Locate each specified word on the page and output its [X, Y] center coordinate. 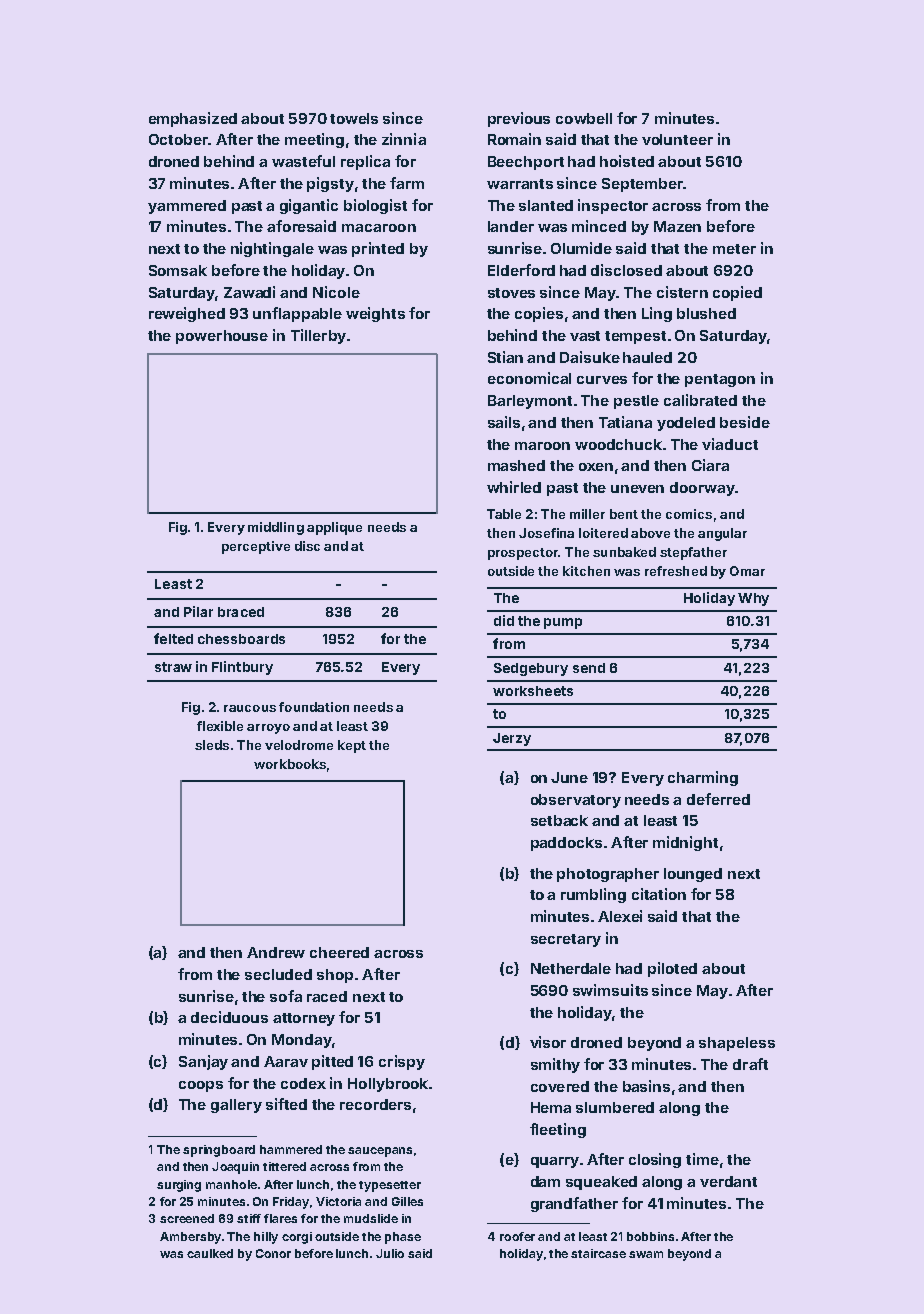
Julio [390, 1253]
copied [737, 293]
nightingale [272, 249]
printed [378, 249]
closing [655, 1160]
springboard [219, 1151]
